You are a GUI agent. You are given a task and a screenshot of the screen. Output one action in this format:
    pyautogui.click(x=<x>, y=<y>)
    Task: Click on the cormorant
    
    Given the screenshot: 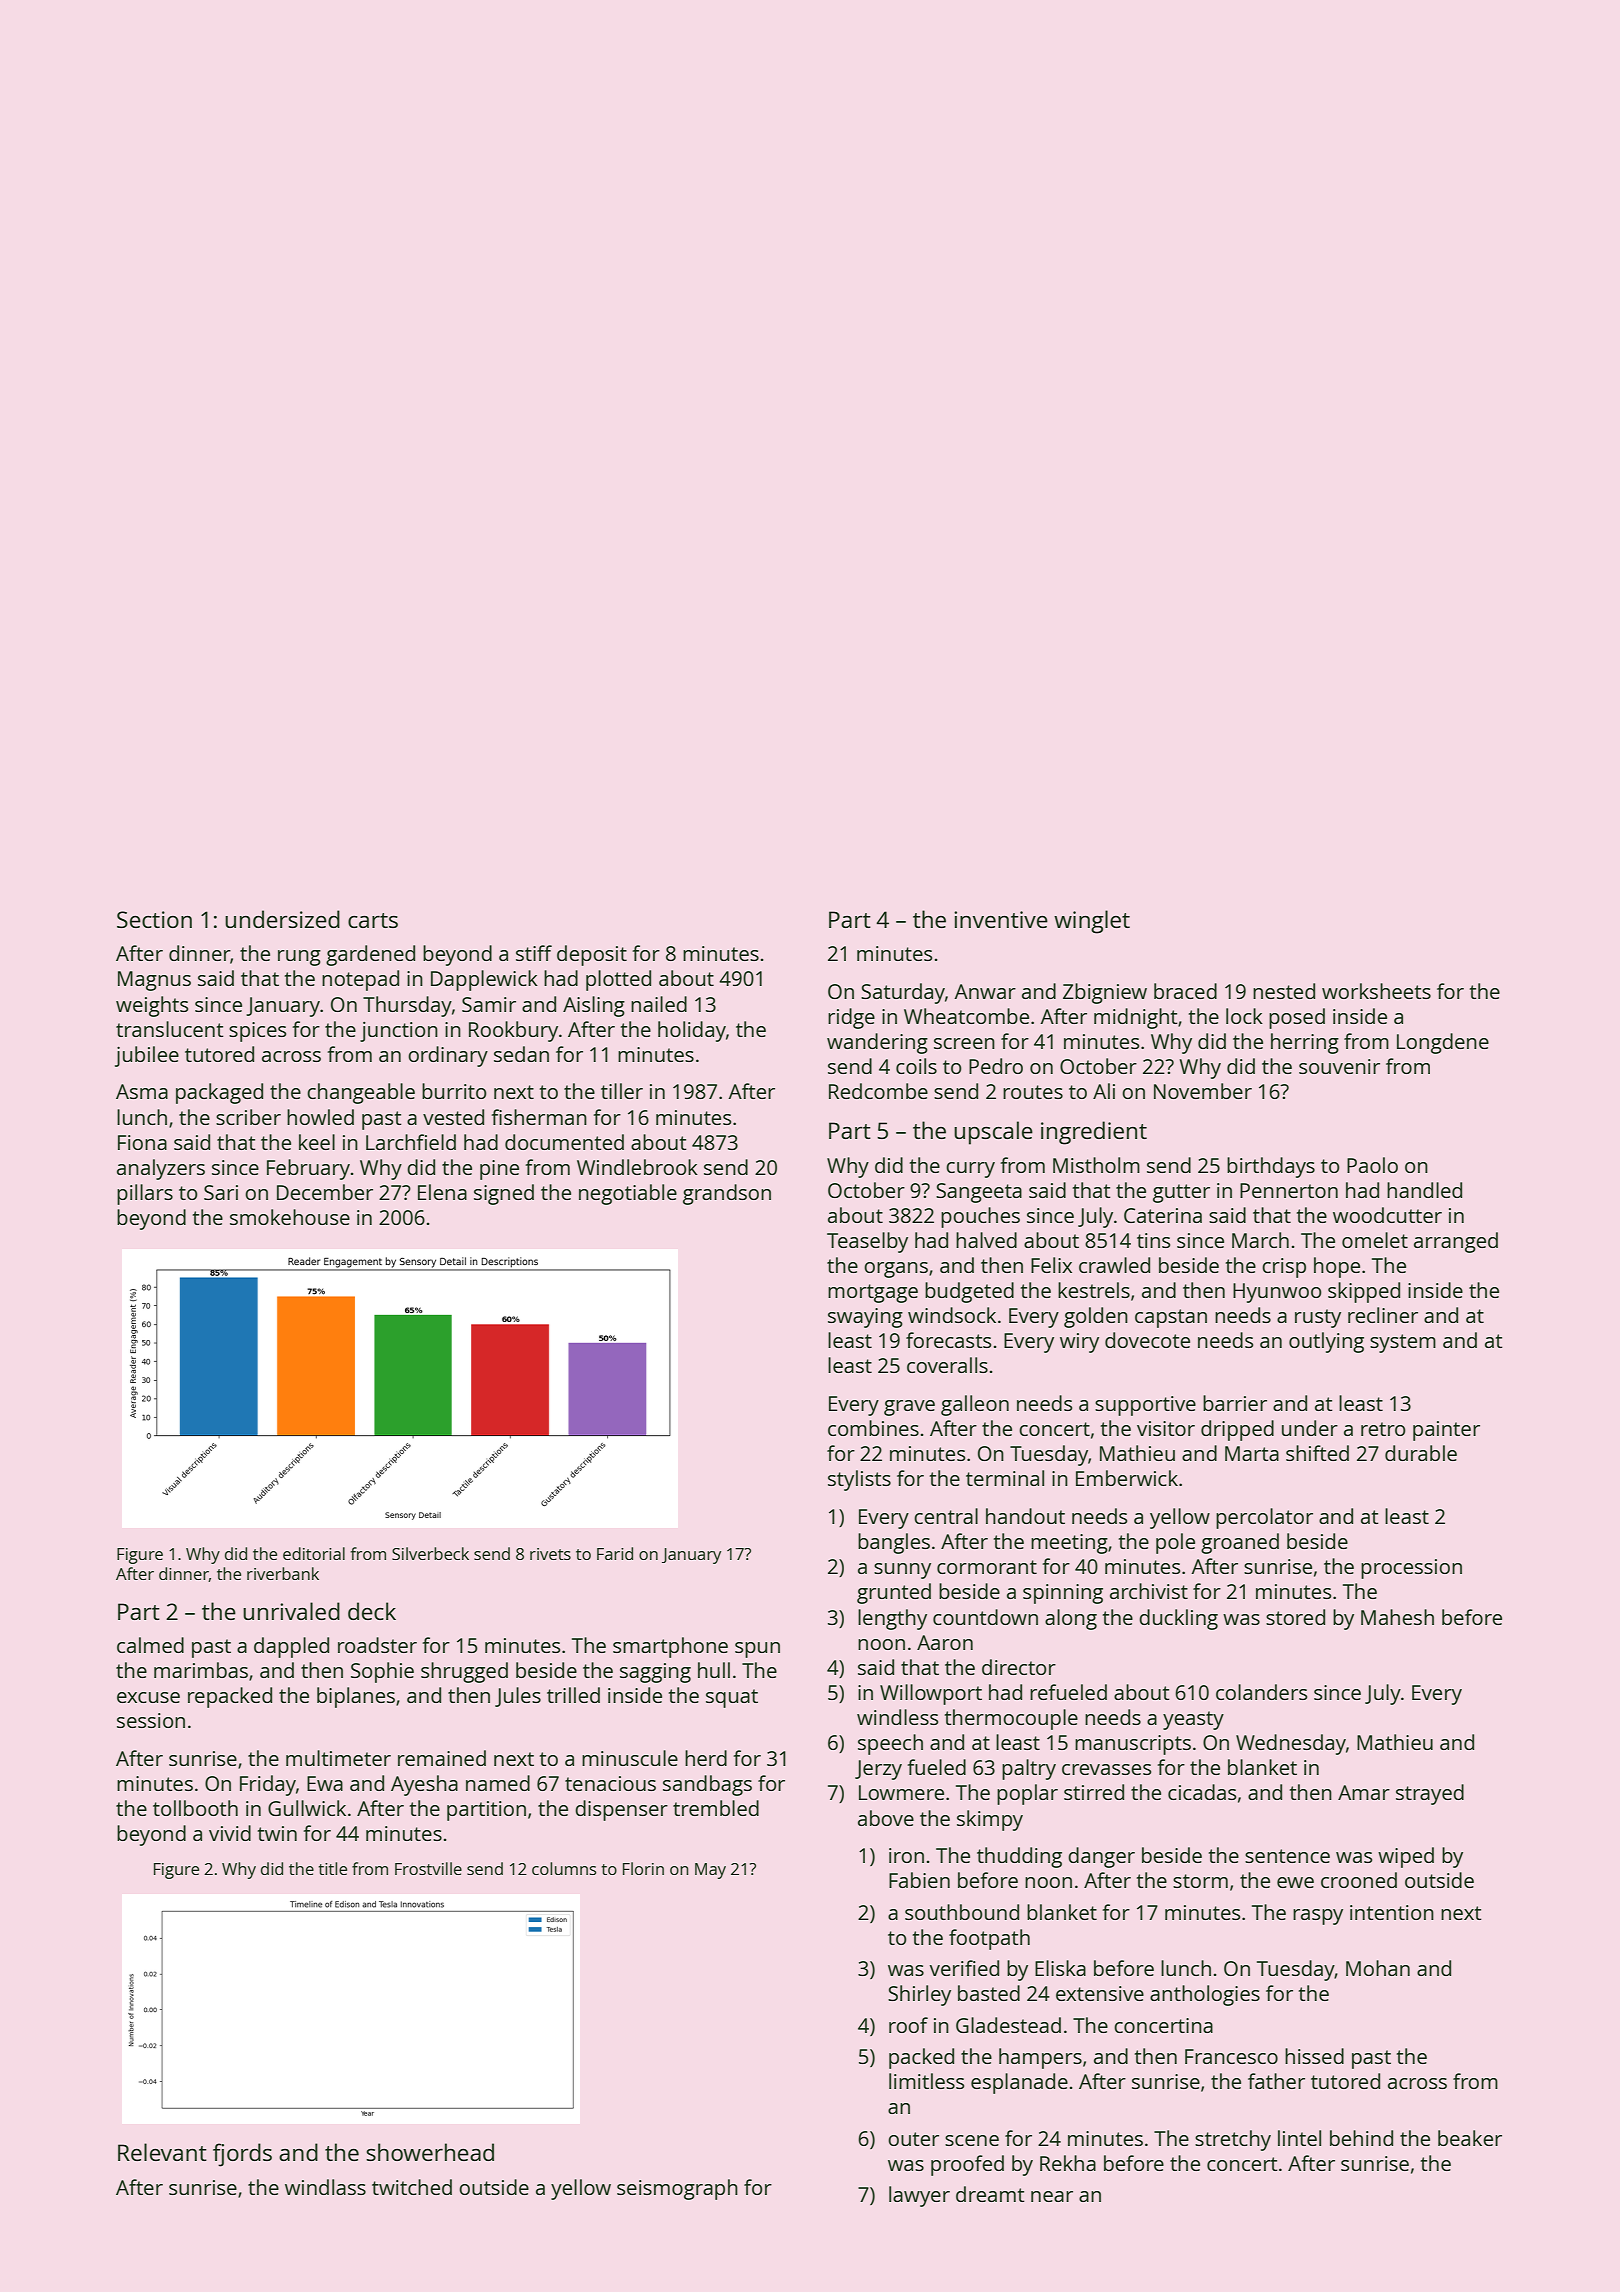 What is the action you would take?
    pyautogui.click(x=987, y=1567)
